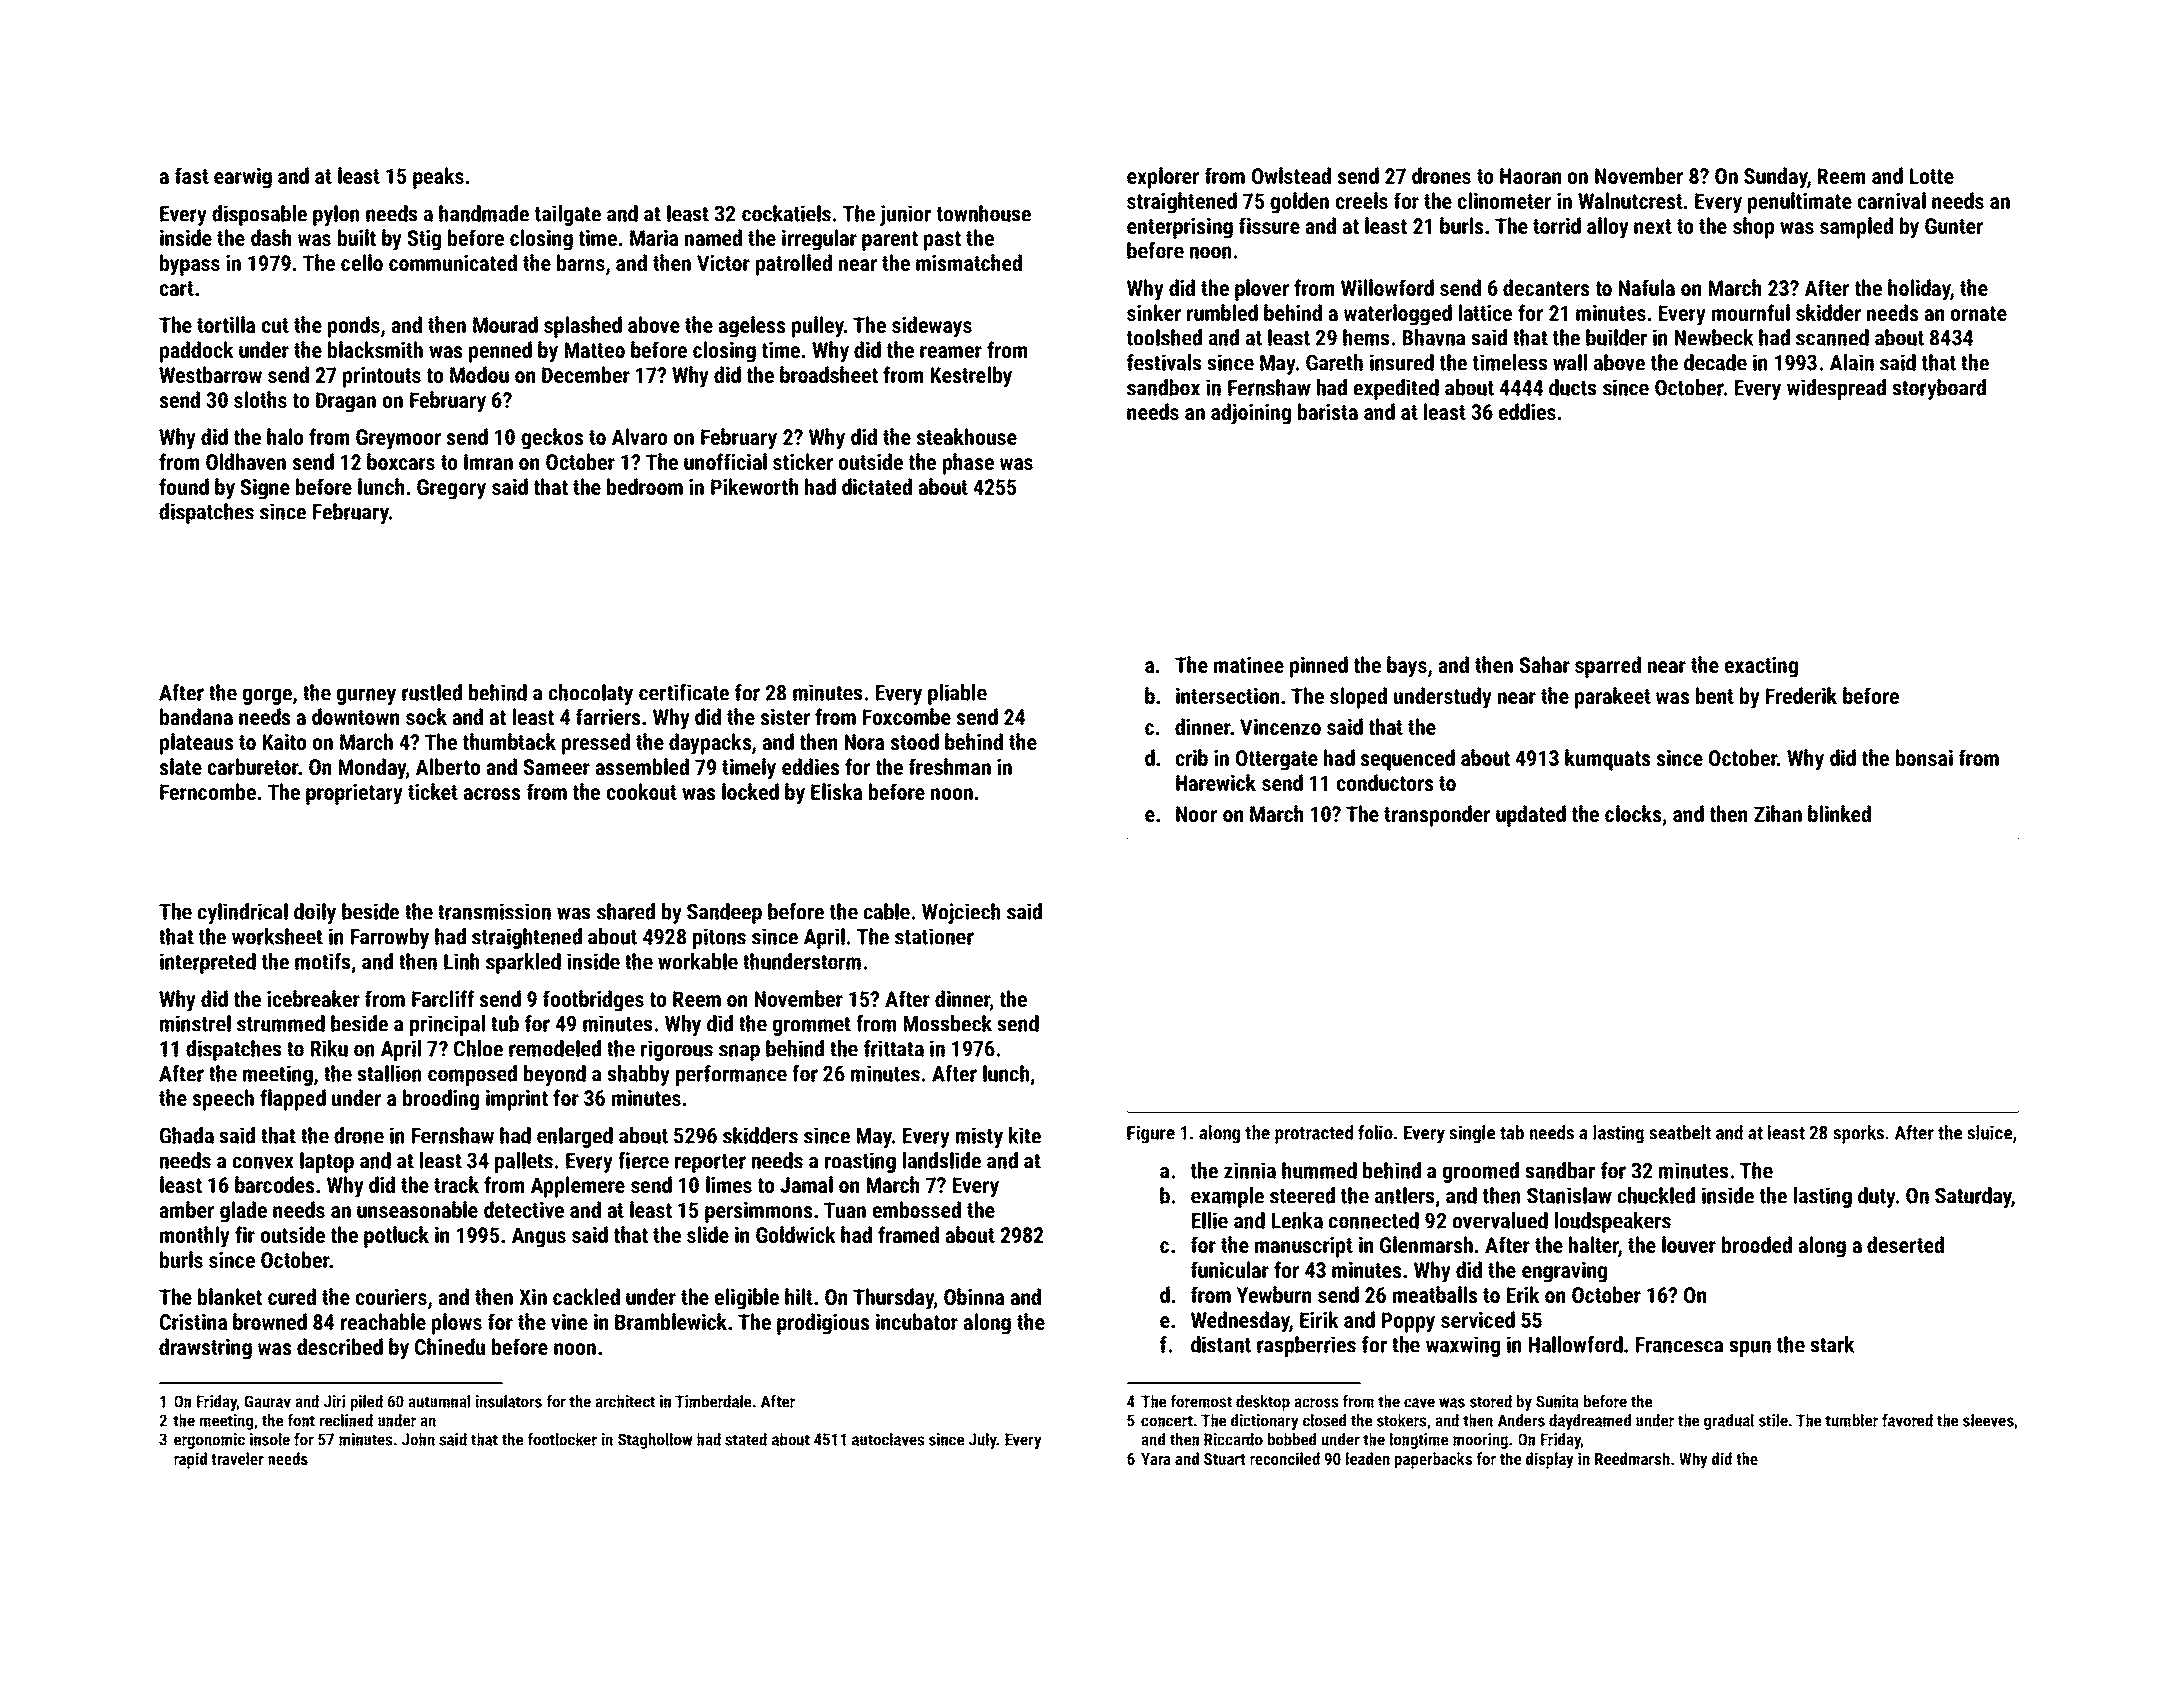 The height and width of the screenshot is (1683, 2178). Describe the element at coordinates (1932, 176) in the screenshot. I see `Lotte` at that location.
